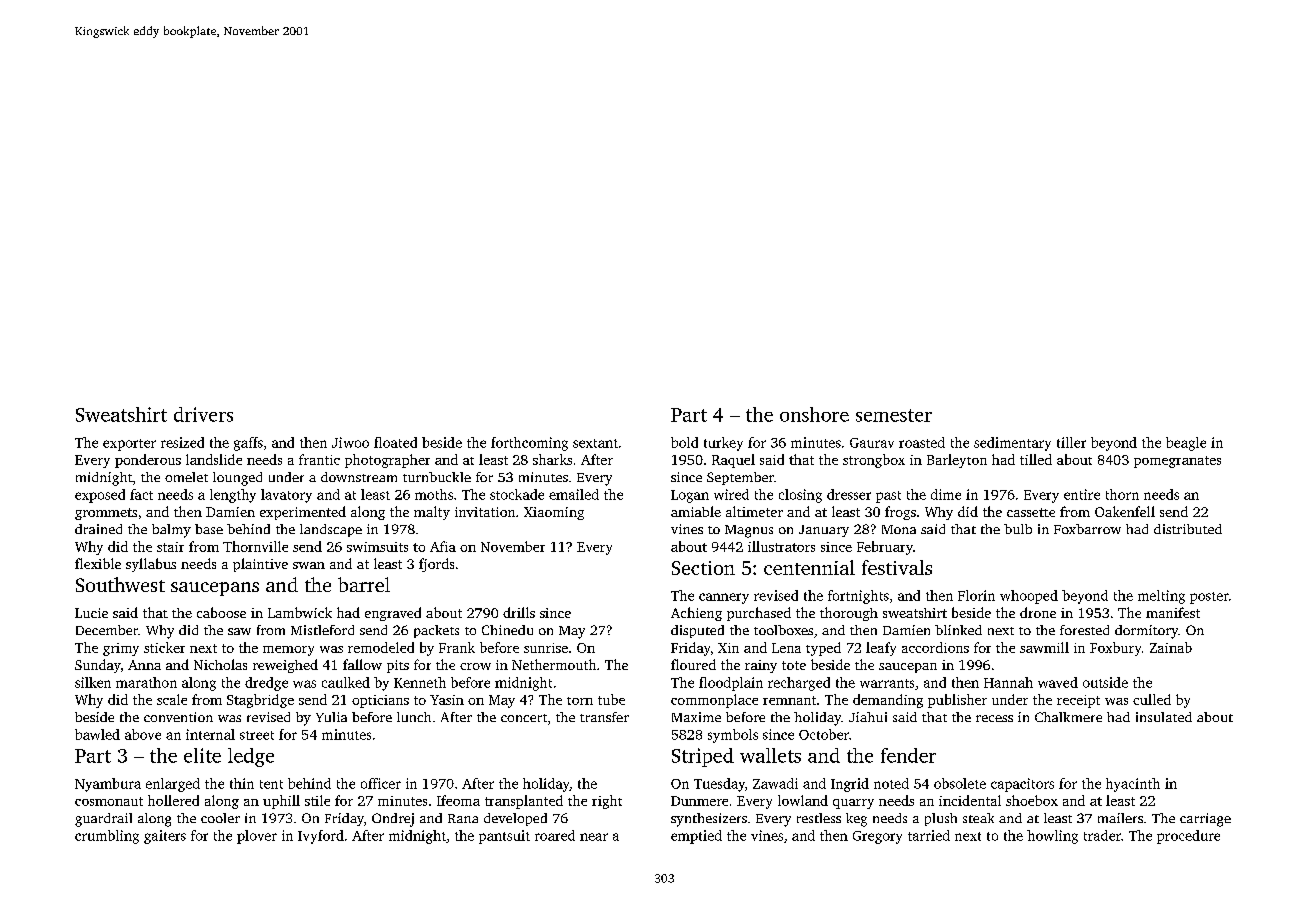  What do you see at coordinates (164, 647) in the document?
I see `sticker` at bounding box center [164, 647].
